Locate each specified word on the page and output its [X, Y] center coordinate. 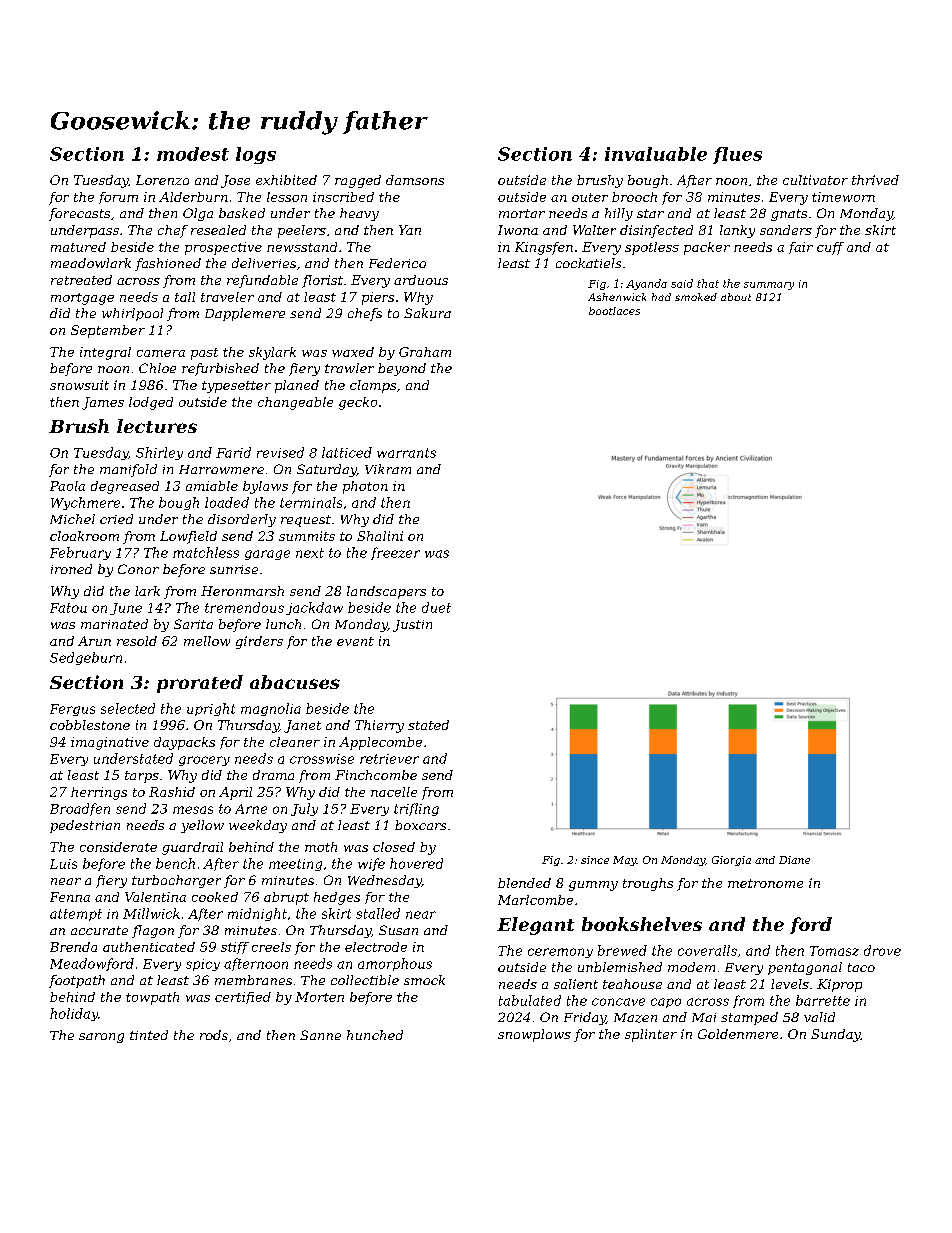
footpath [77, 981]
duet [436, 607]
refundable [262, 281]
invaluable [656, 154]
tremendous [244, 607]
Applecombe [380, 743]
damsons [415, 180]
